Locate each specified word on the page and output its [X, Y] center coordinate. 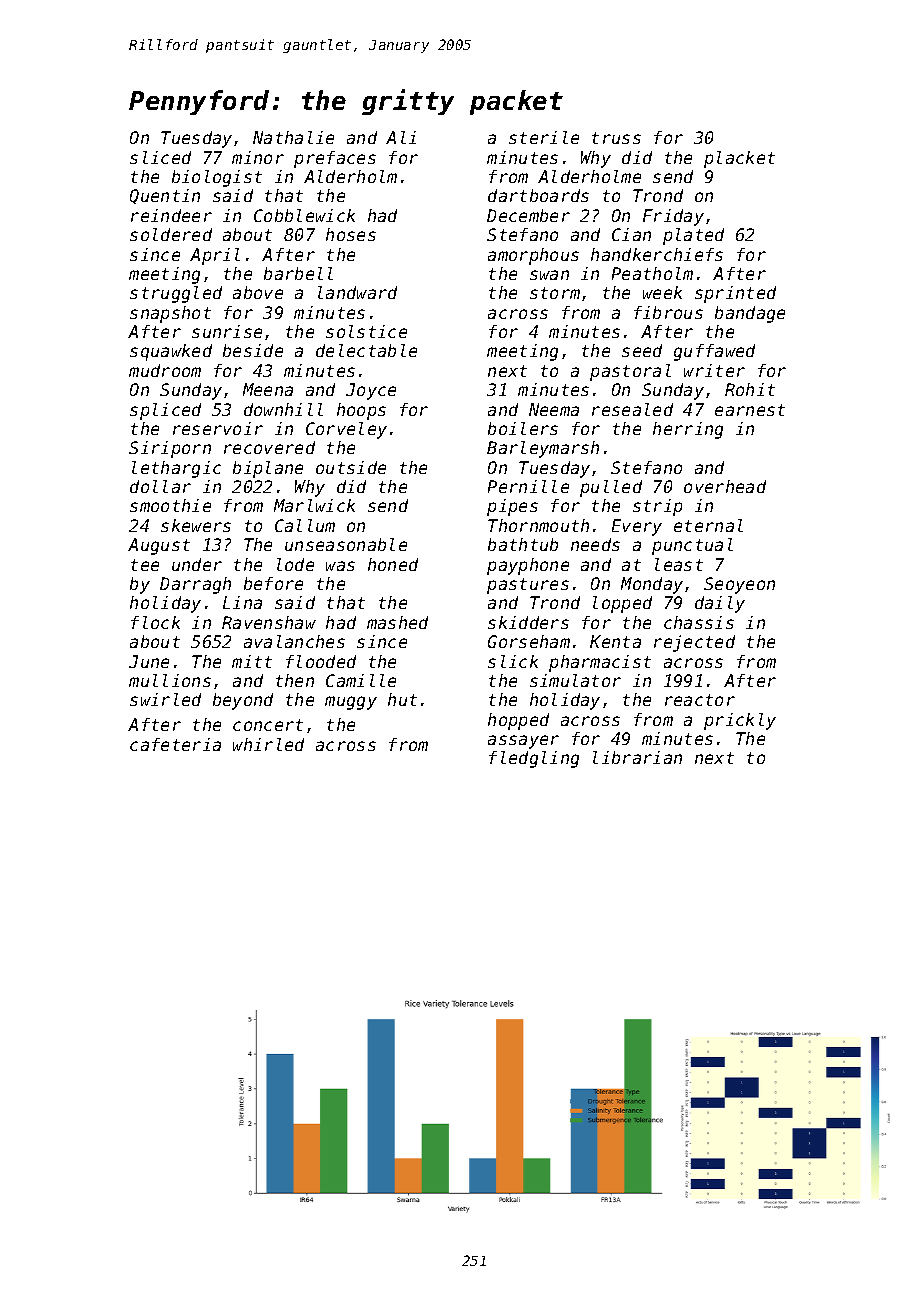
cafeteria [175, 744]
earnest [750, 410]
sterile [544, 137]
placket [739, 159]
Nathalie [293, 137]
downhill [283, 409]
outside [351, 467]
